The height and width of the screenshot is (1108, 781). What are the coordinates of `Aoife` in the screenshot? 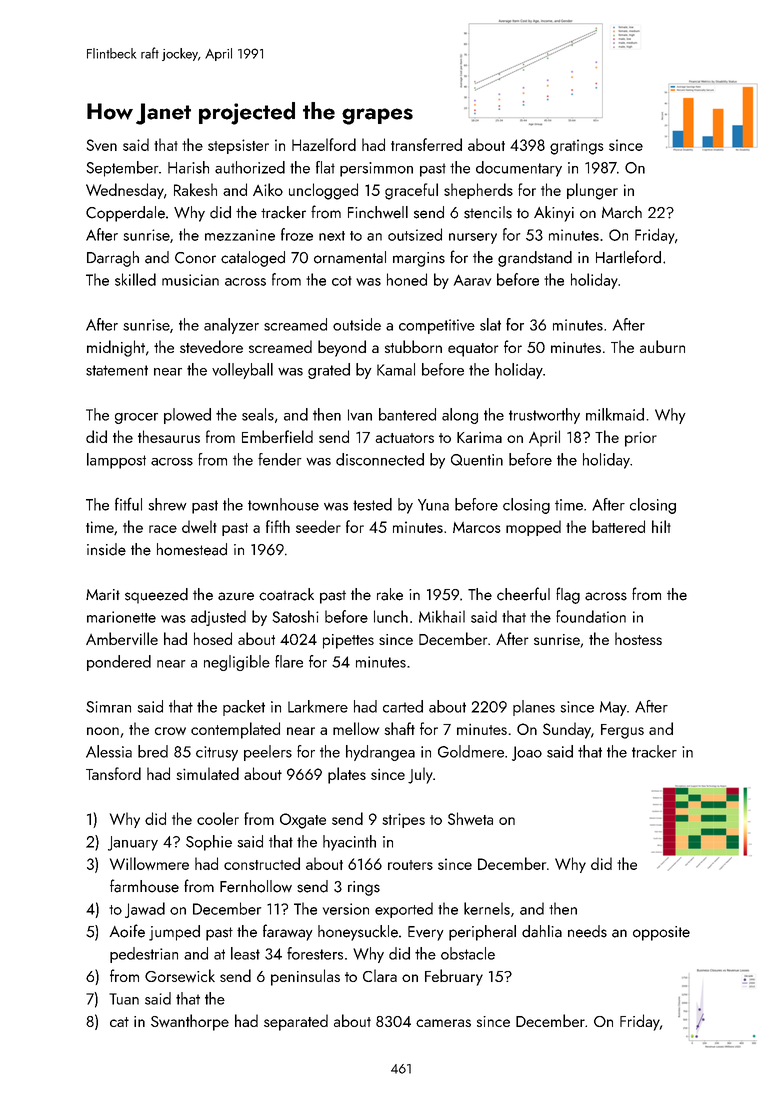 It's located at (127, 931).
